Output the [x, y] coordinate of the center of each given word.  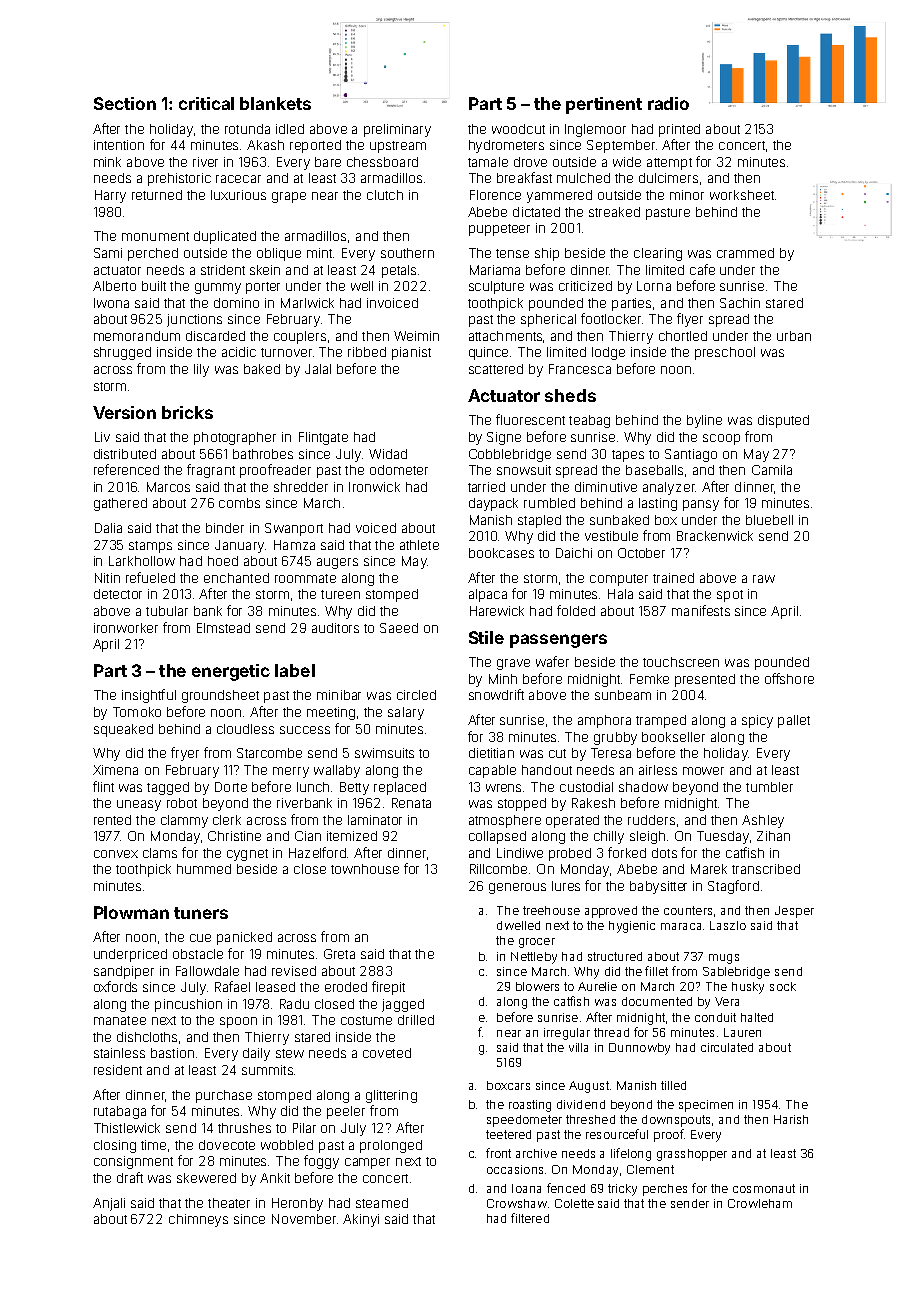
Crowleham [760, 1203]
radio [668, 103]
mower [703, 771]
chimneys [198, 1220]
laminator [375, 820]
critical [206, 103]
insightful [149, 696]
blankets [275, 103]
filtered [530, 1218]
